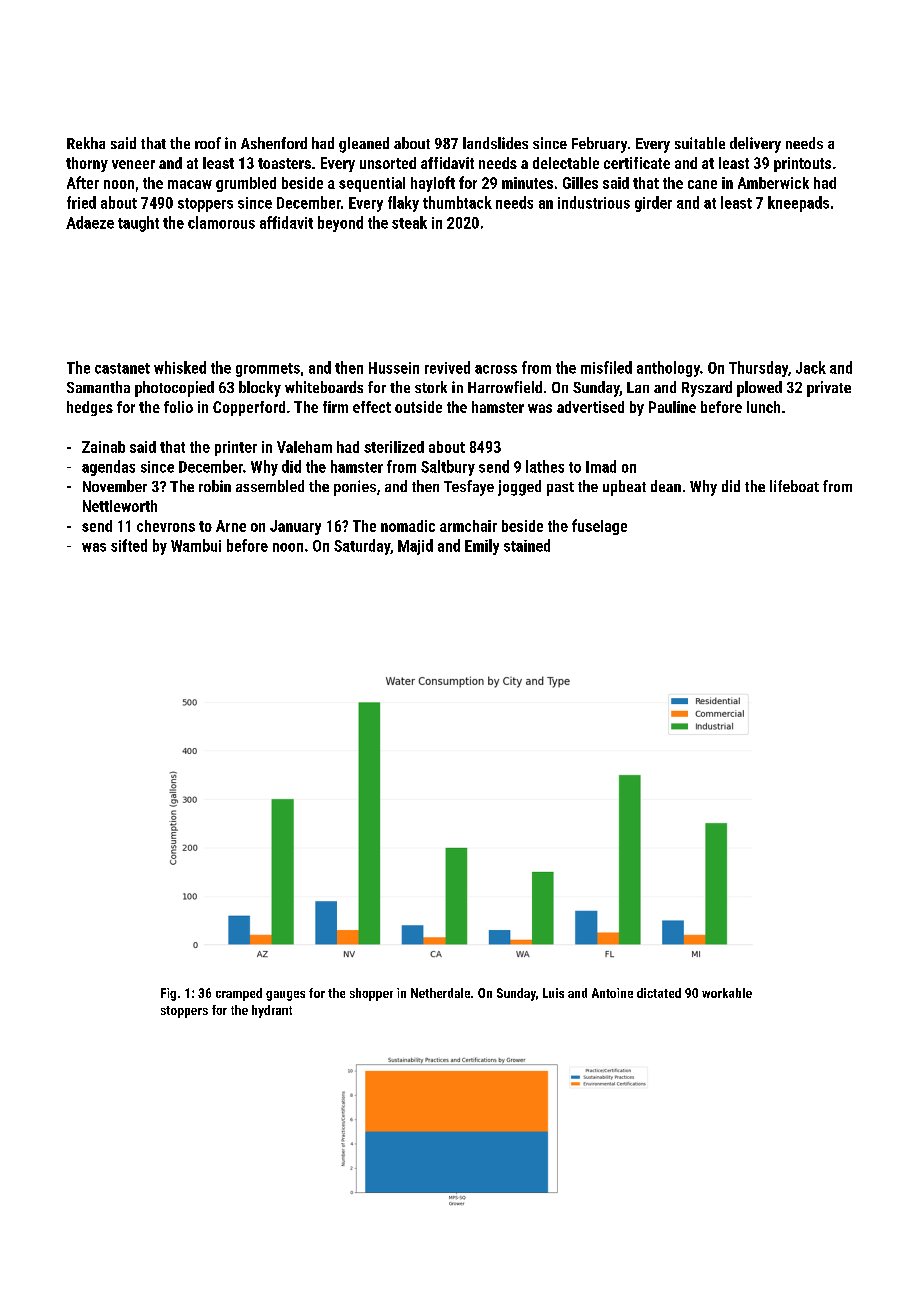 This image has width=924, height=1314. What do you see at coordinates (415, 547) in the image?
I see `Majid` at bounding box center [415, 547].
